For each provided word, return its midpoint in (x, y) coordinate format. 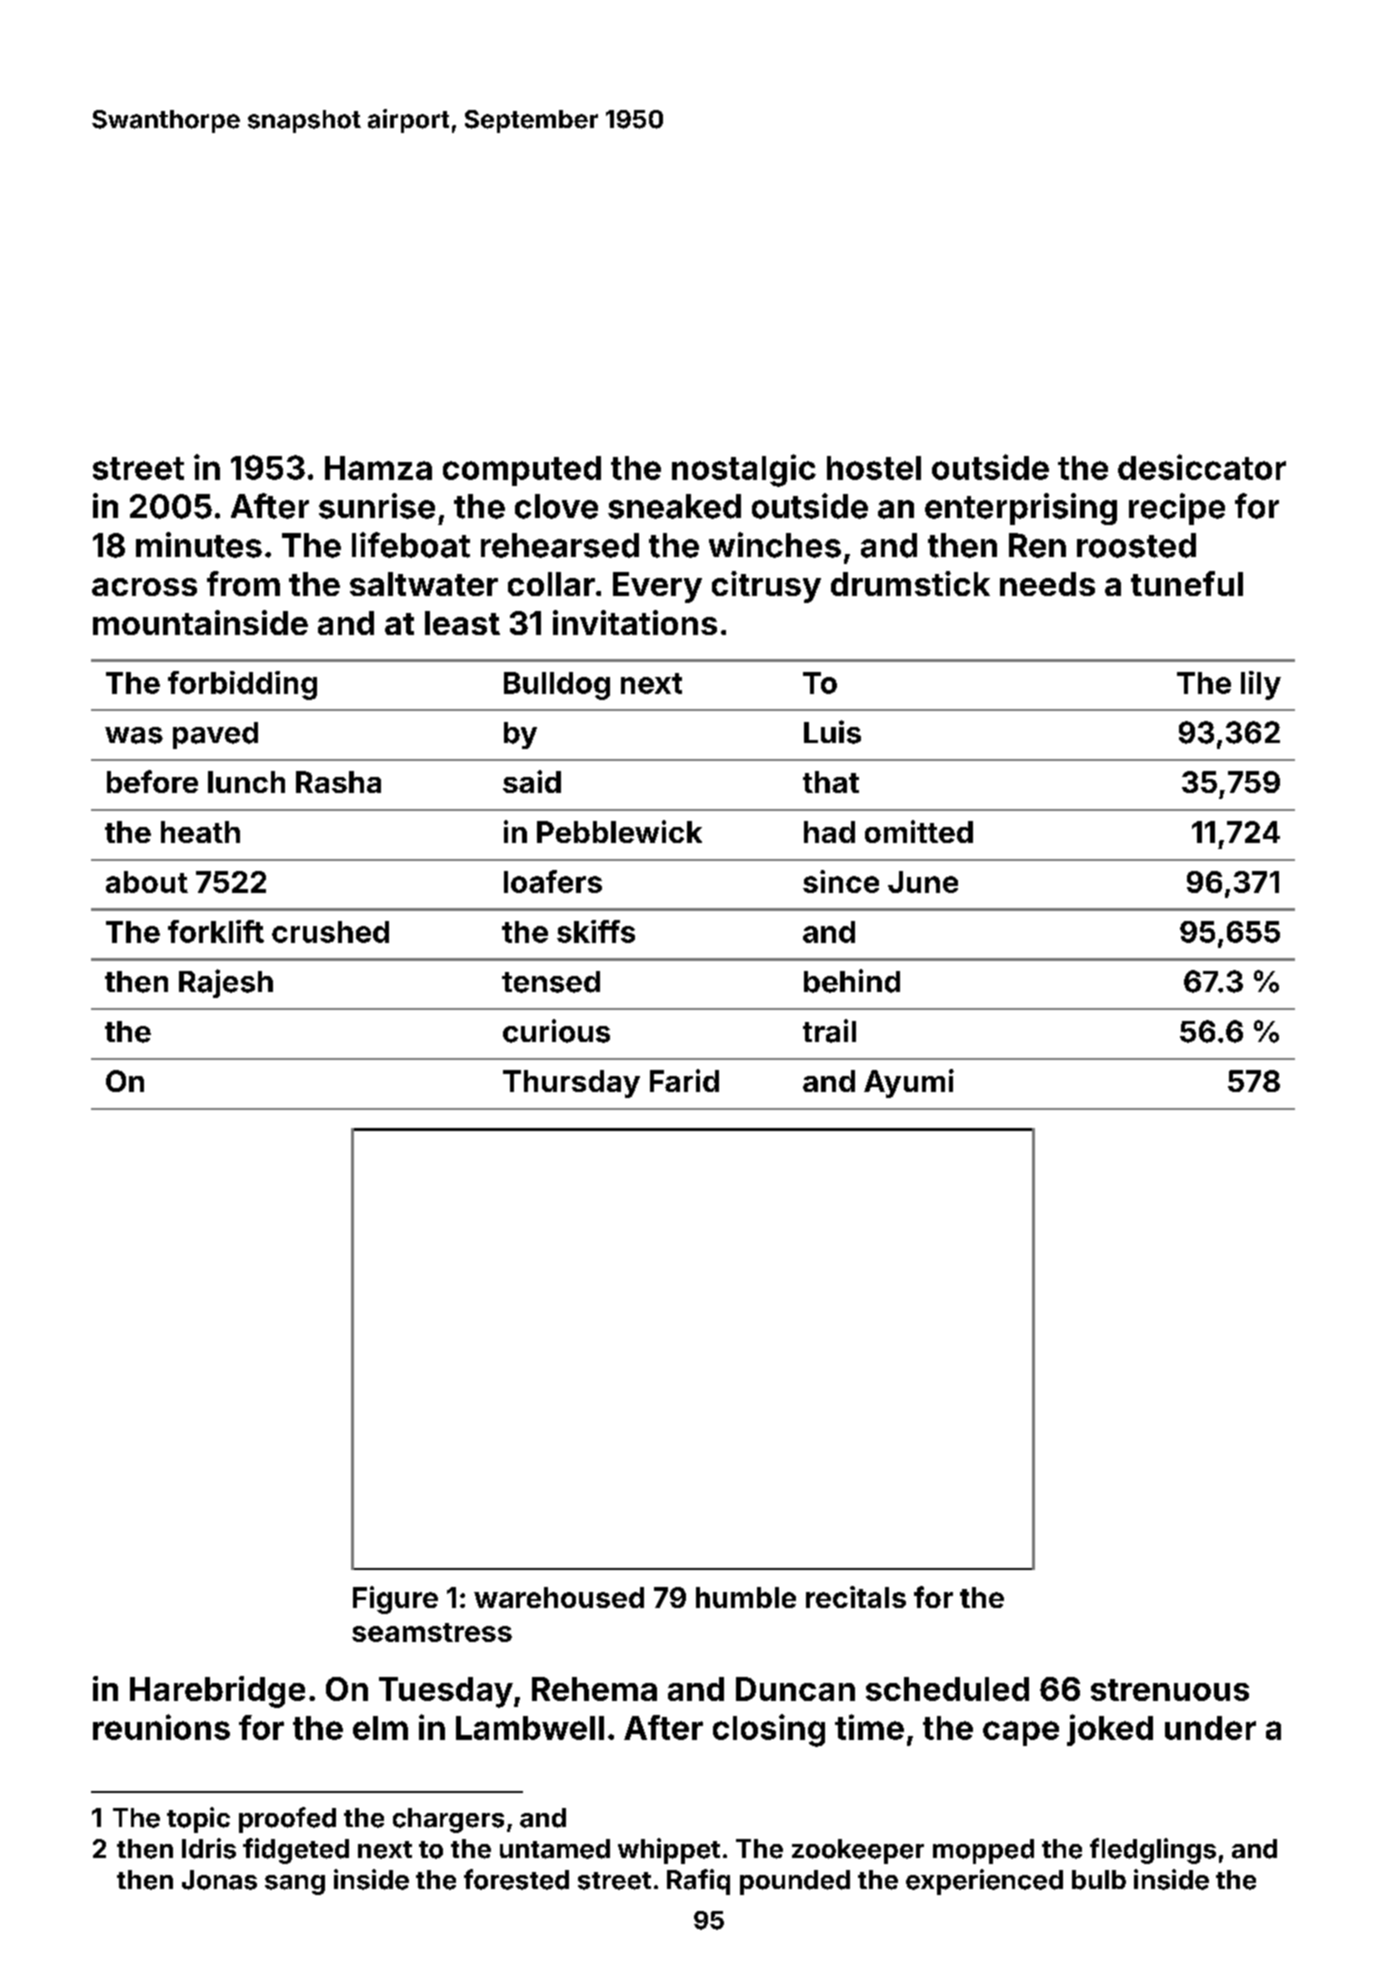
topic (198, 1820)
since (841, 881)
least (462, 623)
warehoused (559, 1597)
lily (1261, 685)
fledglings (1153, 1851)
